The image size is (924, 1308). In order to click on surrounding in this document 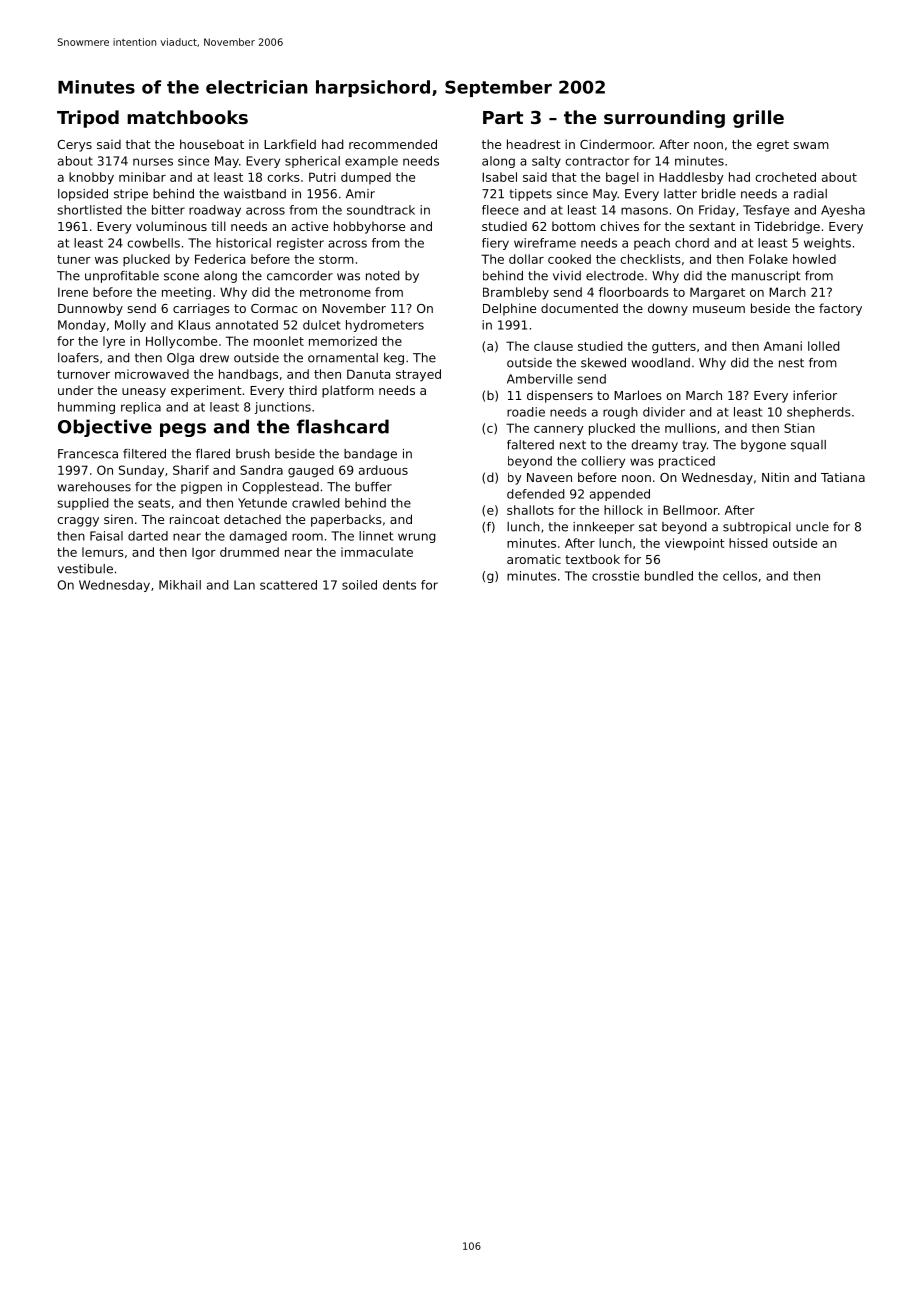, I will do `click(664, 119)`.
